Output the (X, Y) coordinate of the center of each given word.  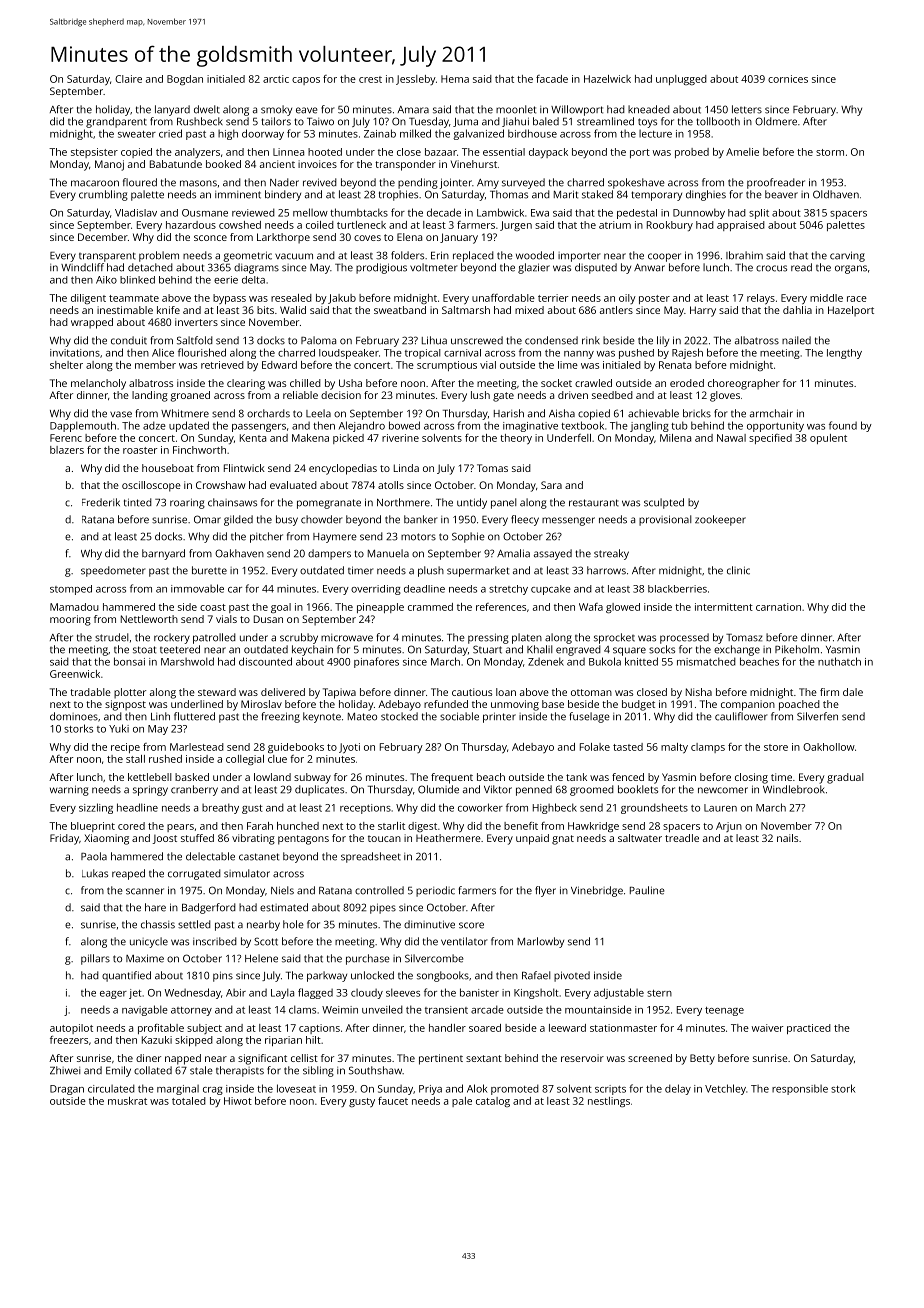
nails (787, 838)
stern (659, 993)
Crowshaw (221, 485)
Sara (551, 485)
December (103, 237)
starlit (391, 826)
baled (546, 121)
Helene (261, 958)
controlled (379, 890)
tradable (90, 692)
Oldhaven (836, 194)
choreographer (744, 384)
